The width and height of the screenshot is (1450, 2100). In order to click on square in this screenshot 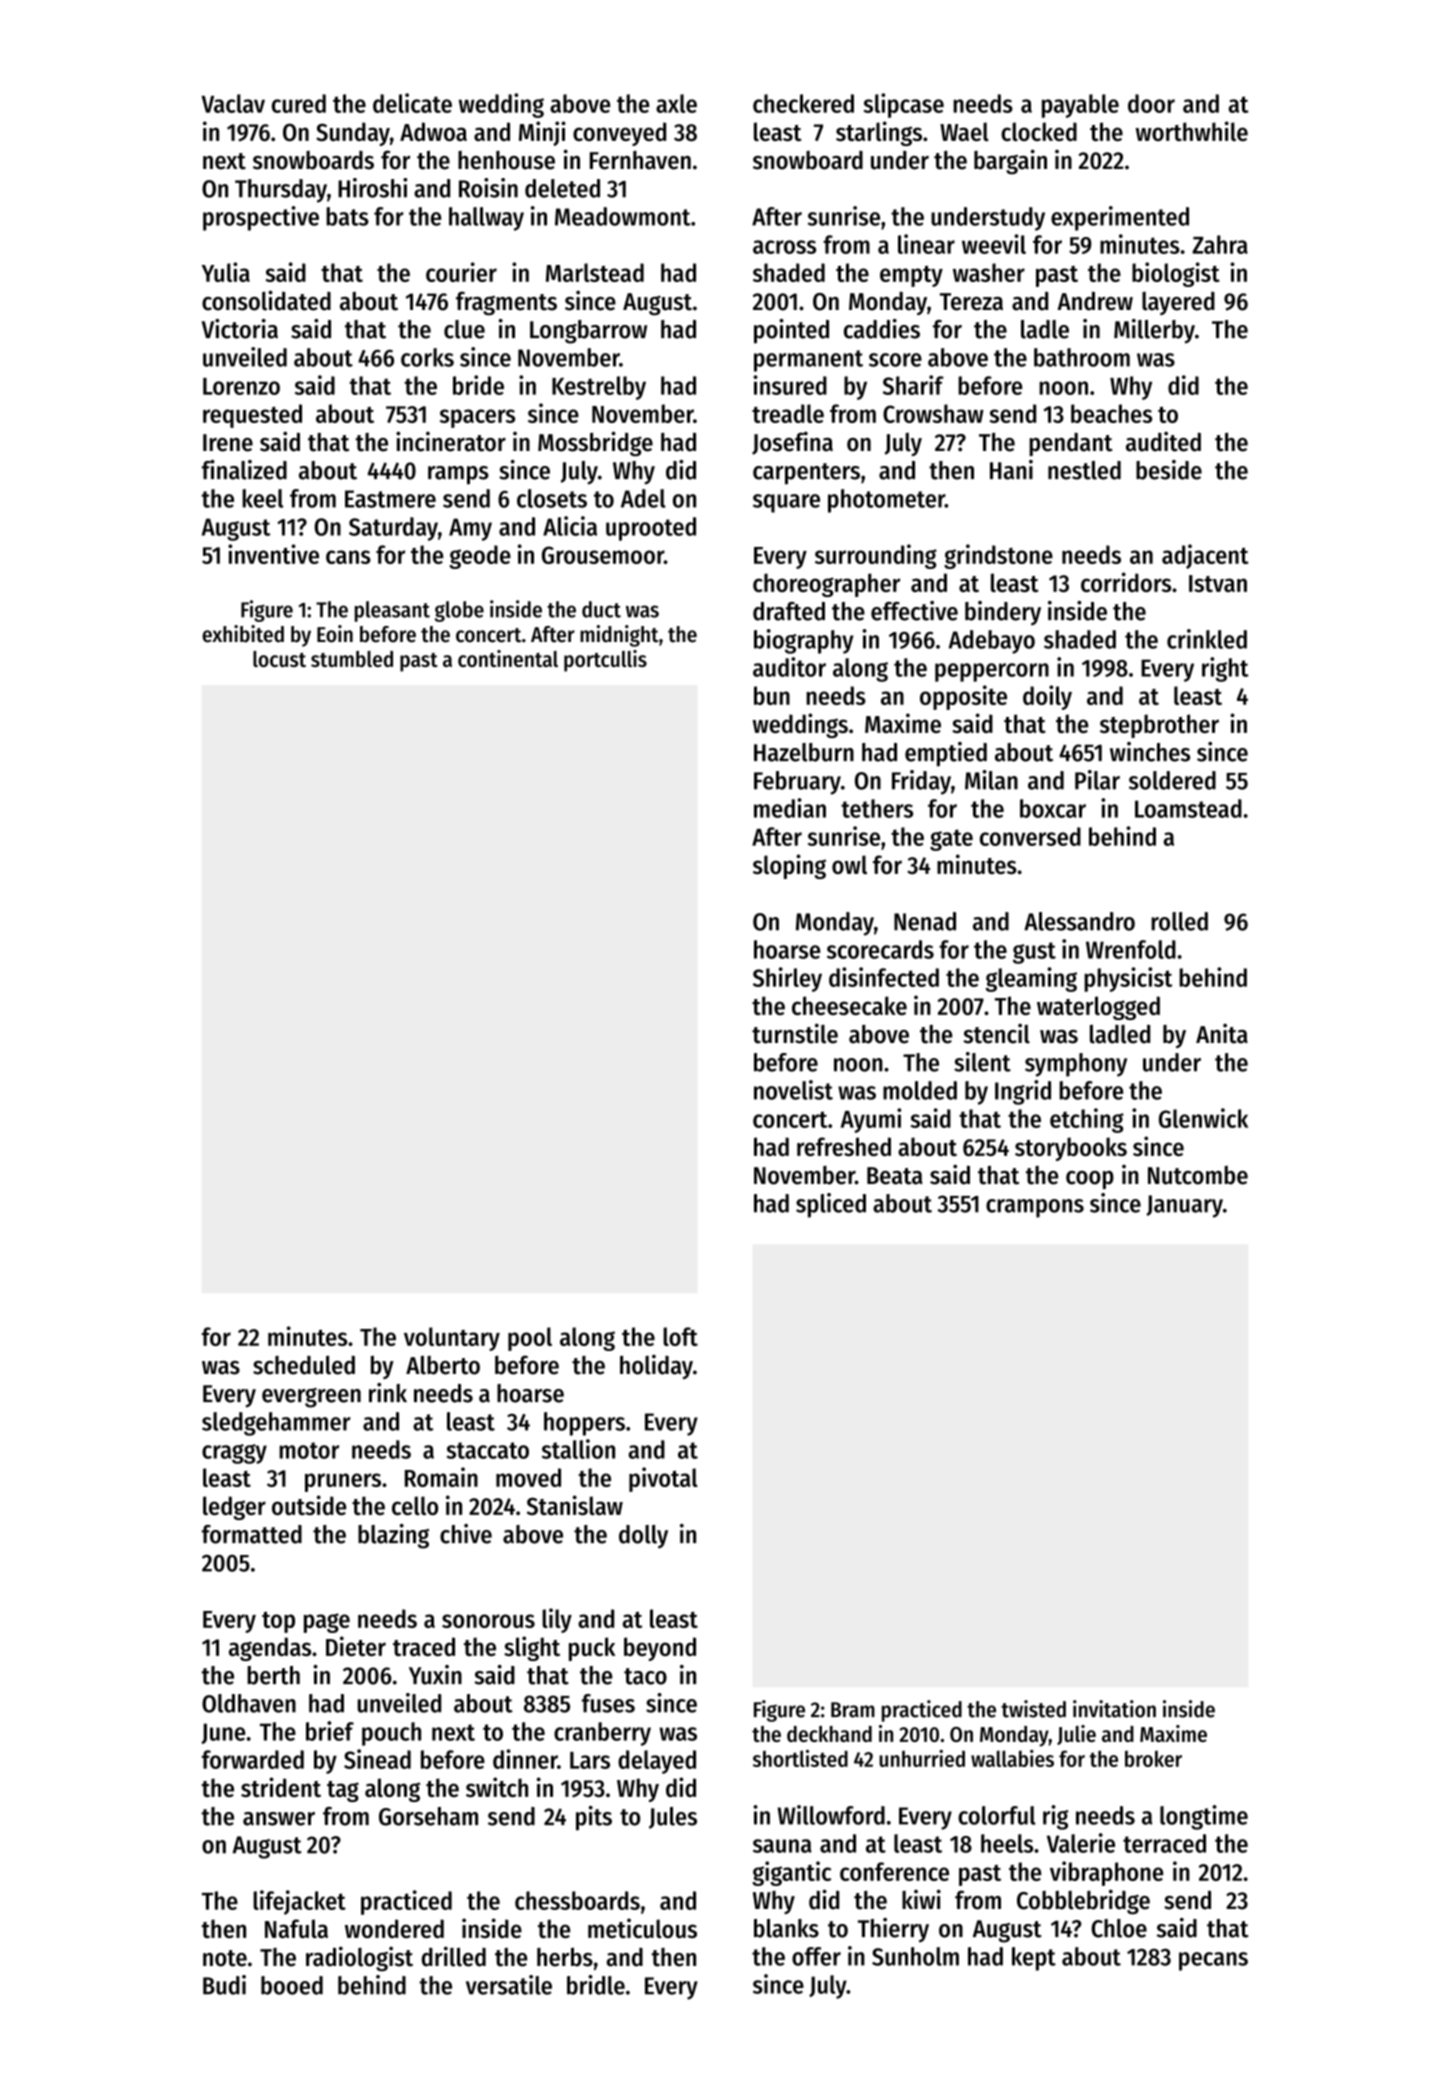, I will do `click(786, 503)`.
